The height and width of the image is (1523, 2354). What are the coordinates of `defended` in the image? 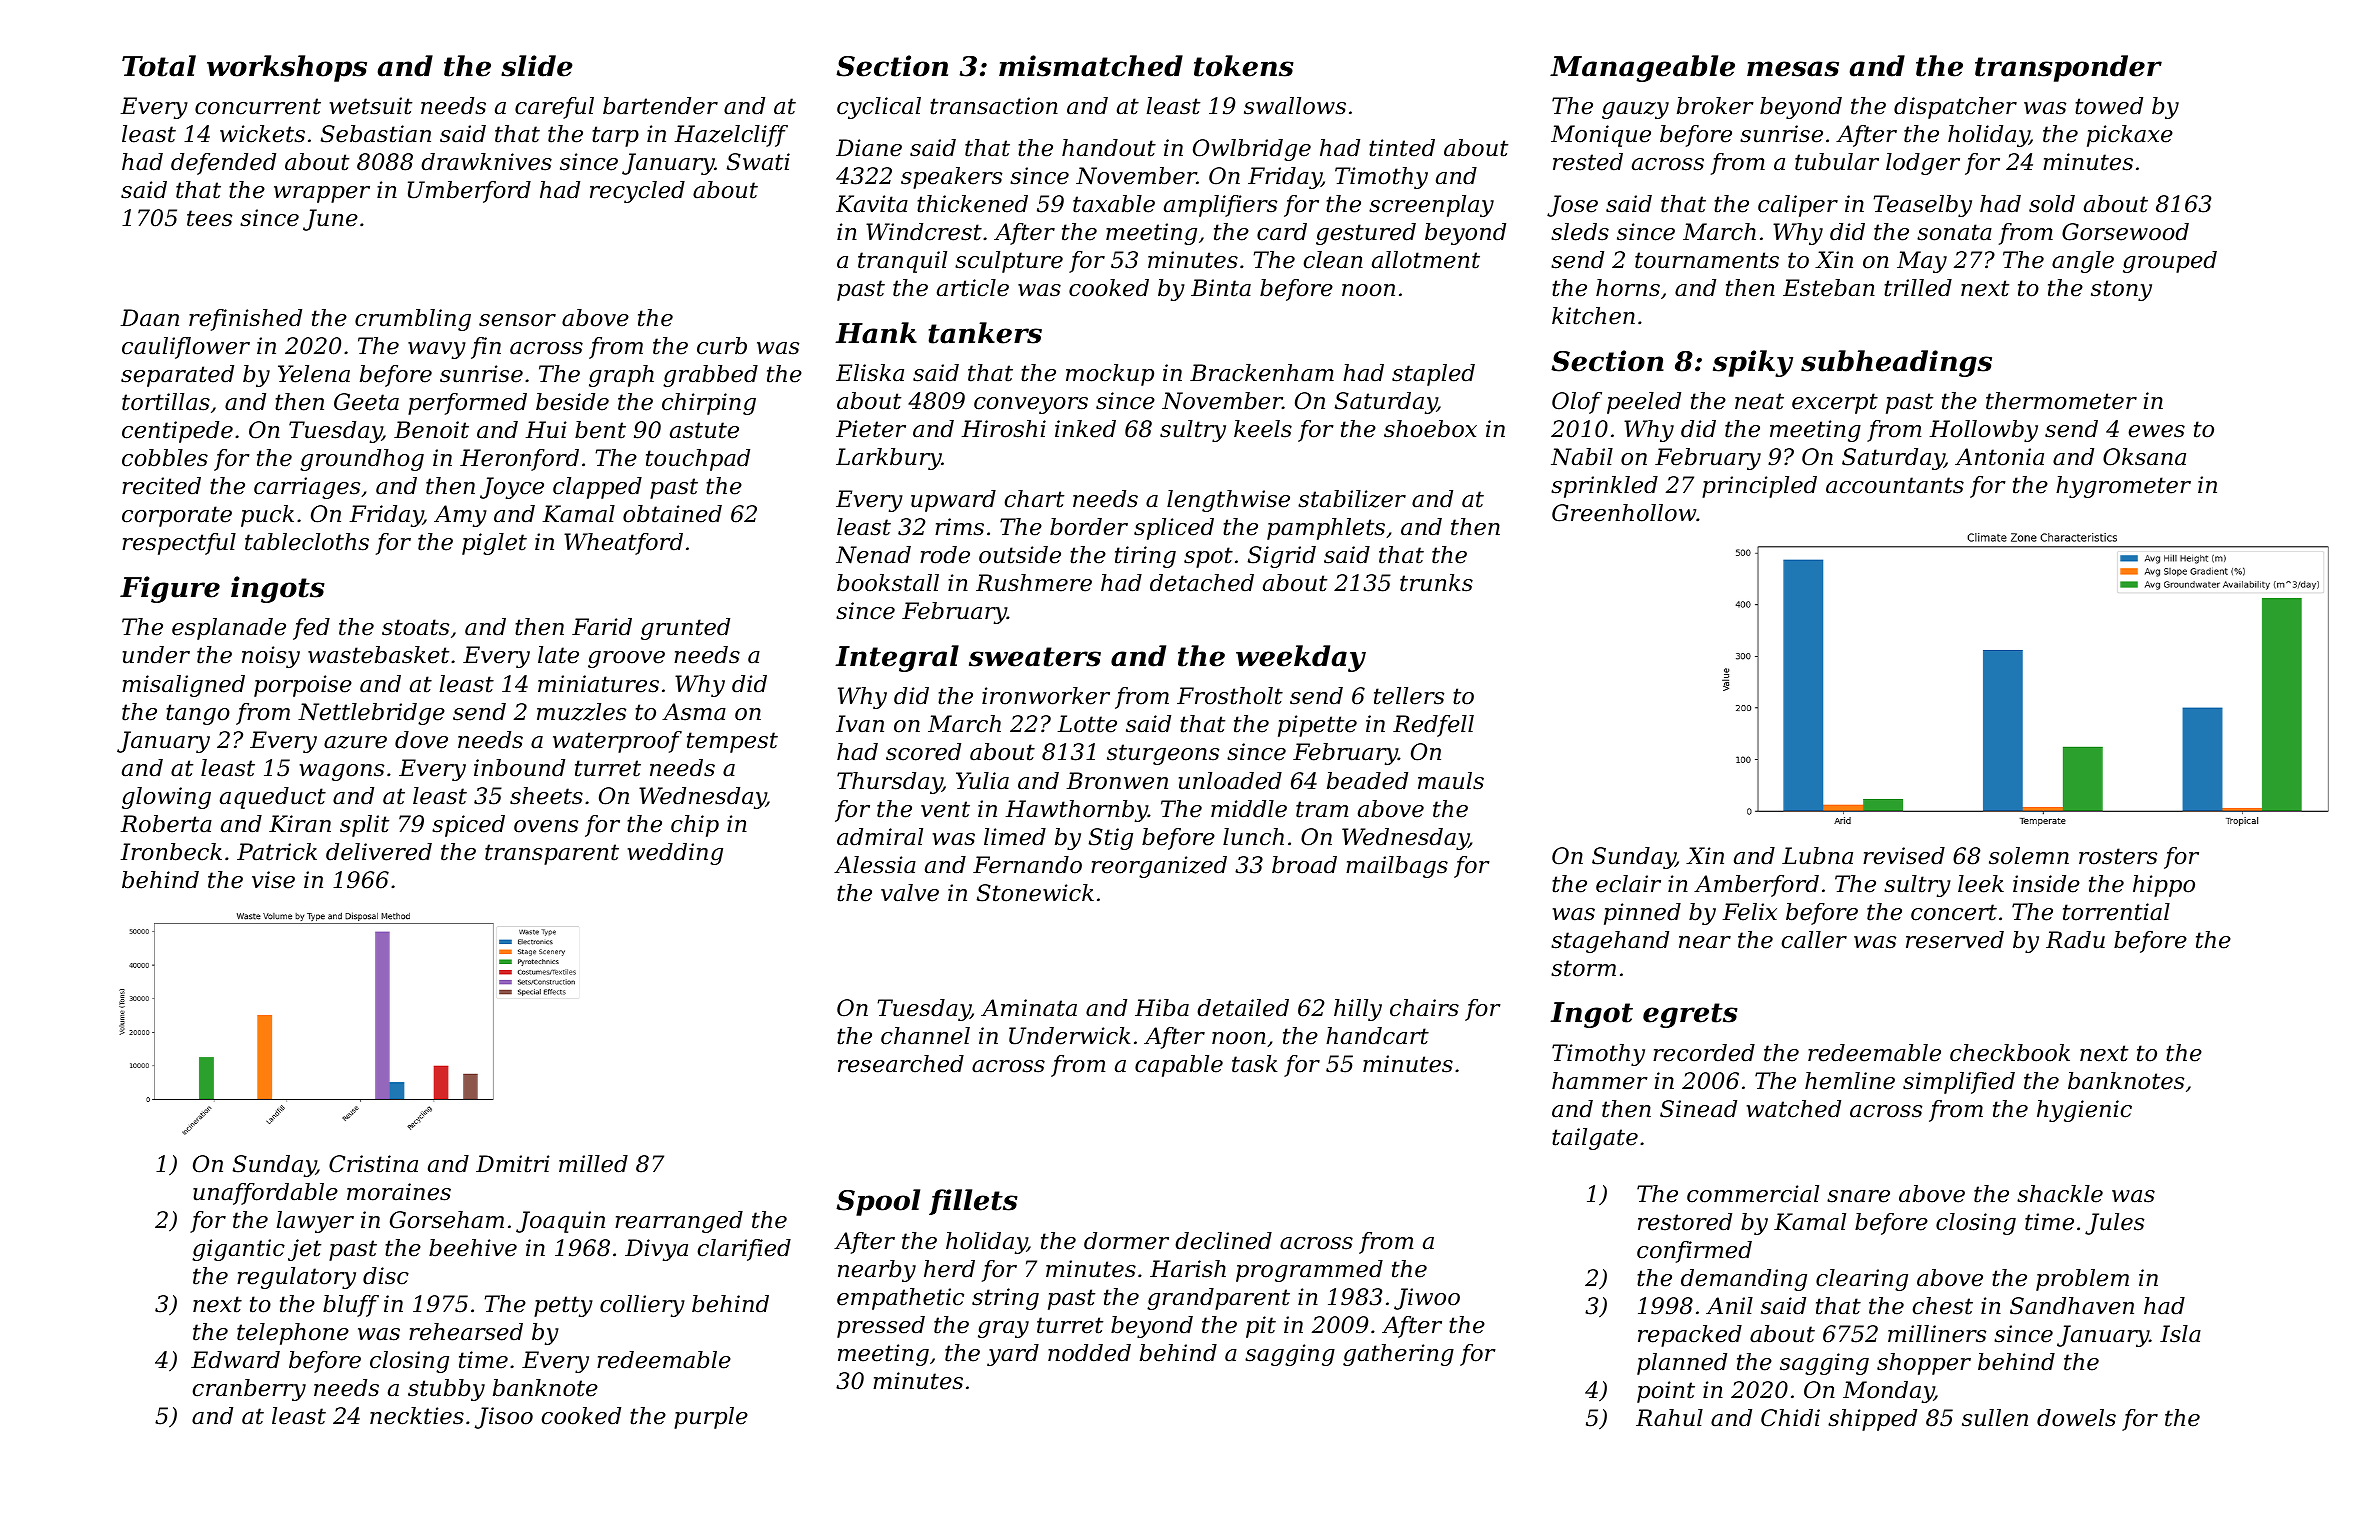 It's located at (223, 164).
